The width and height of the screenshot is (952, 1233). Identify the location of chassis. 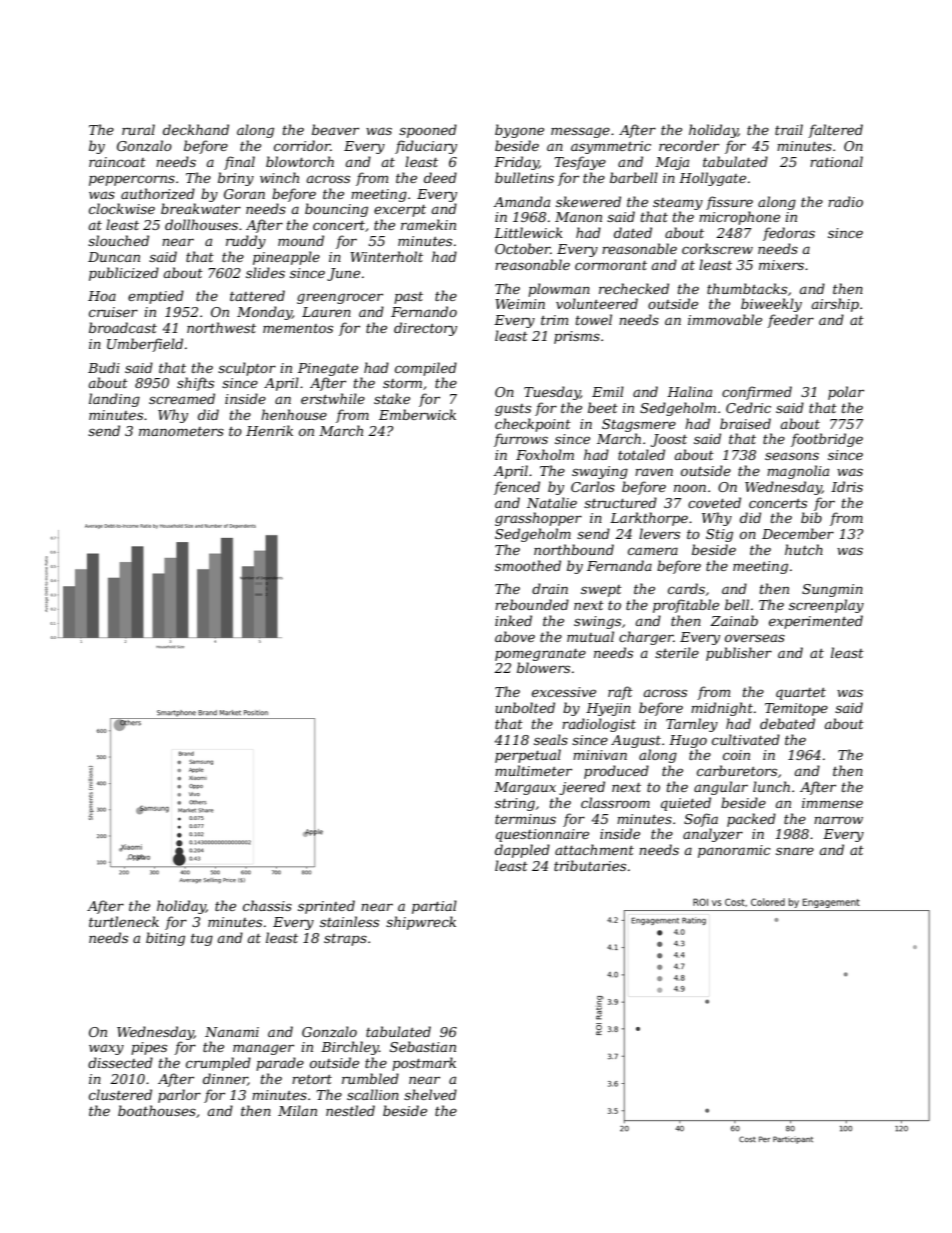
(267, 905).
